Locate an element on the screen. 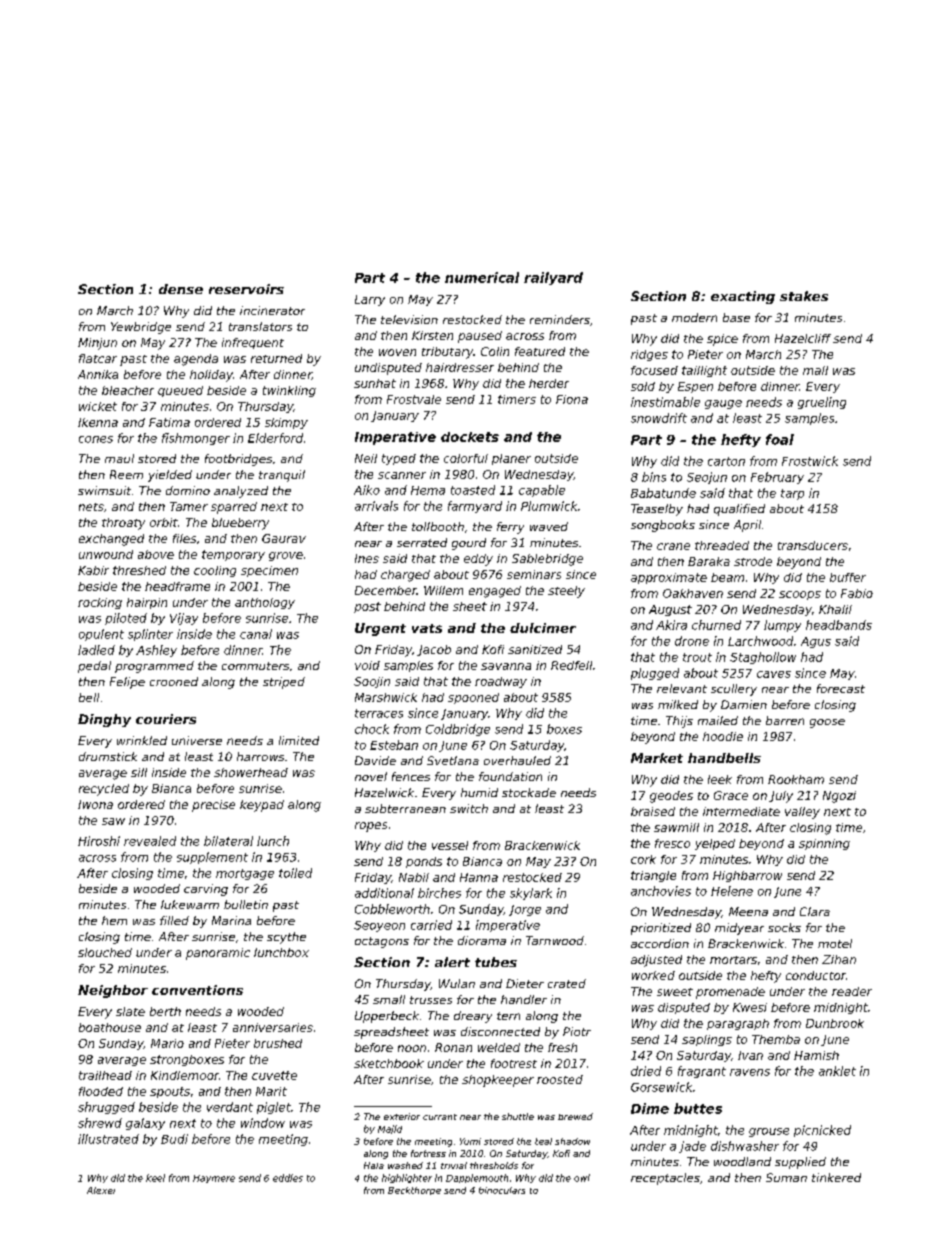 The image size is (952, 1233). reminders is located at coordinates (560, 319).
